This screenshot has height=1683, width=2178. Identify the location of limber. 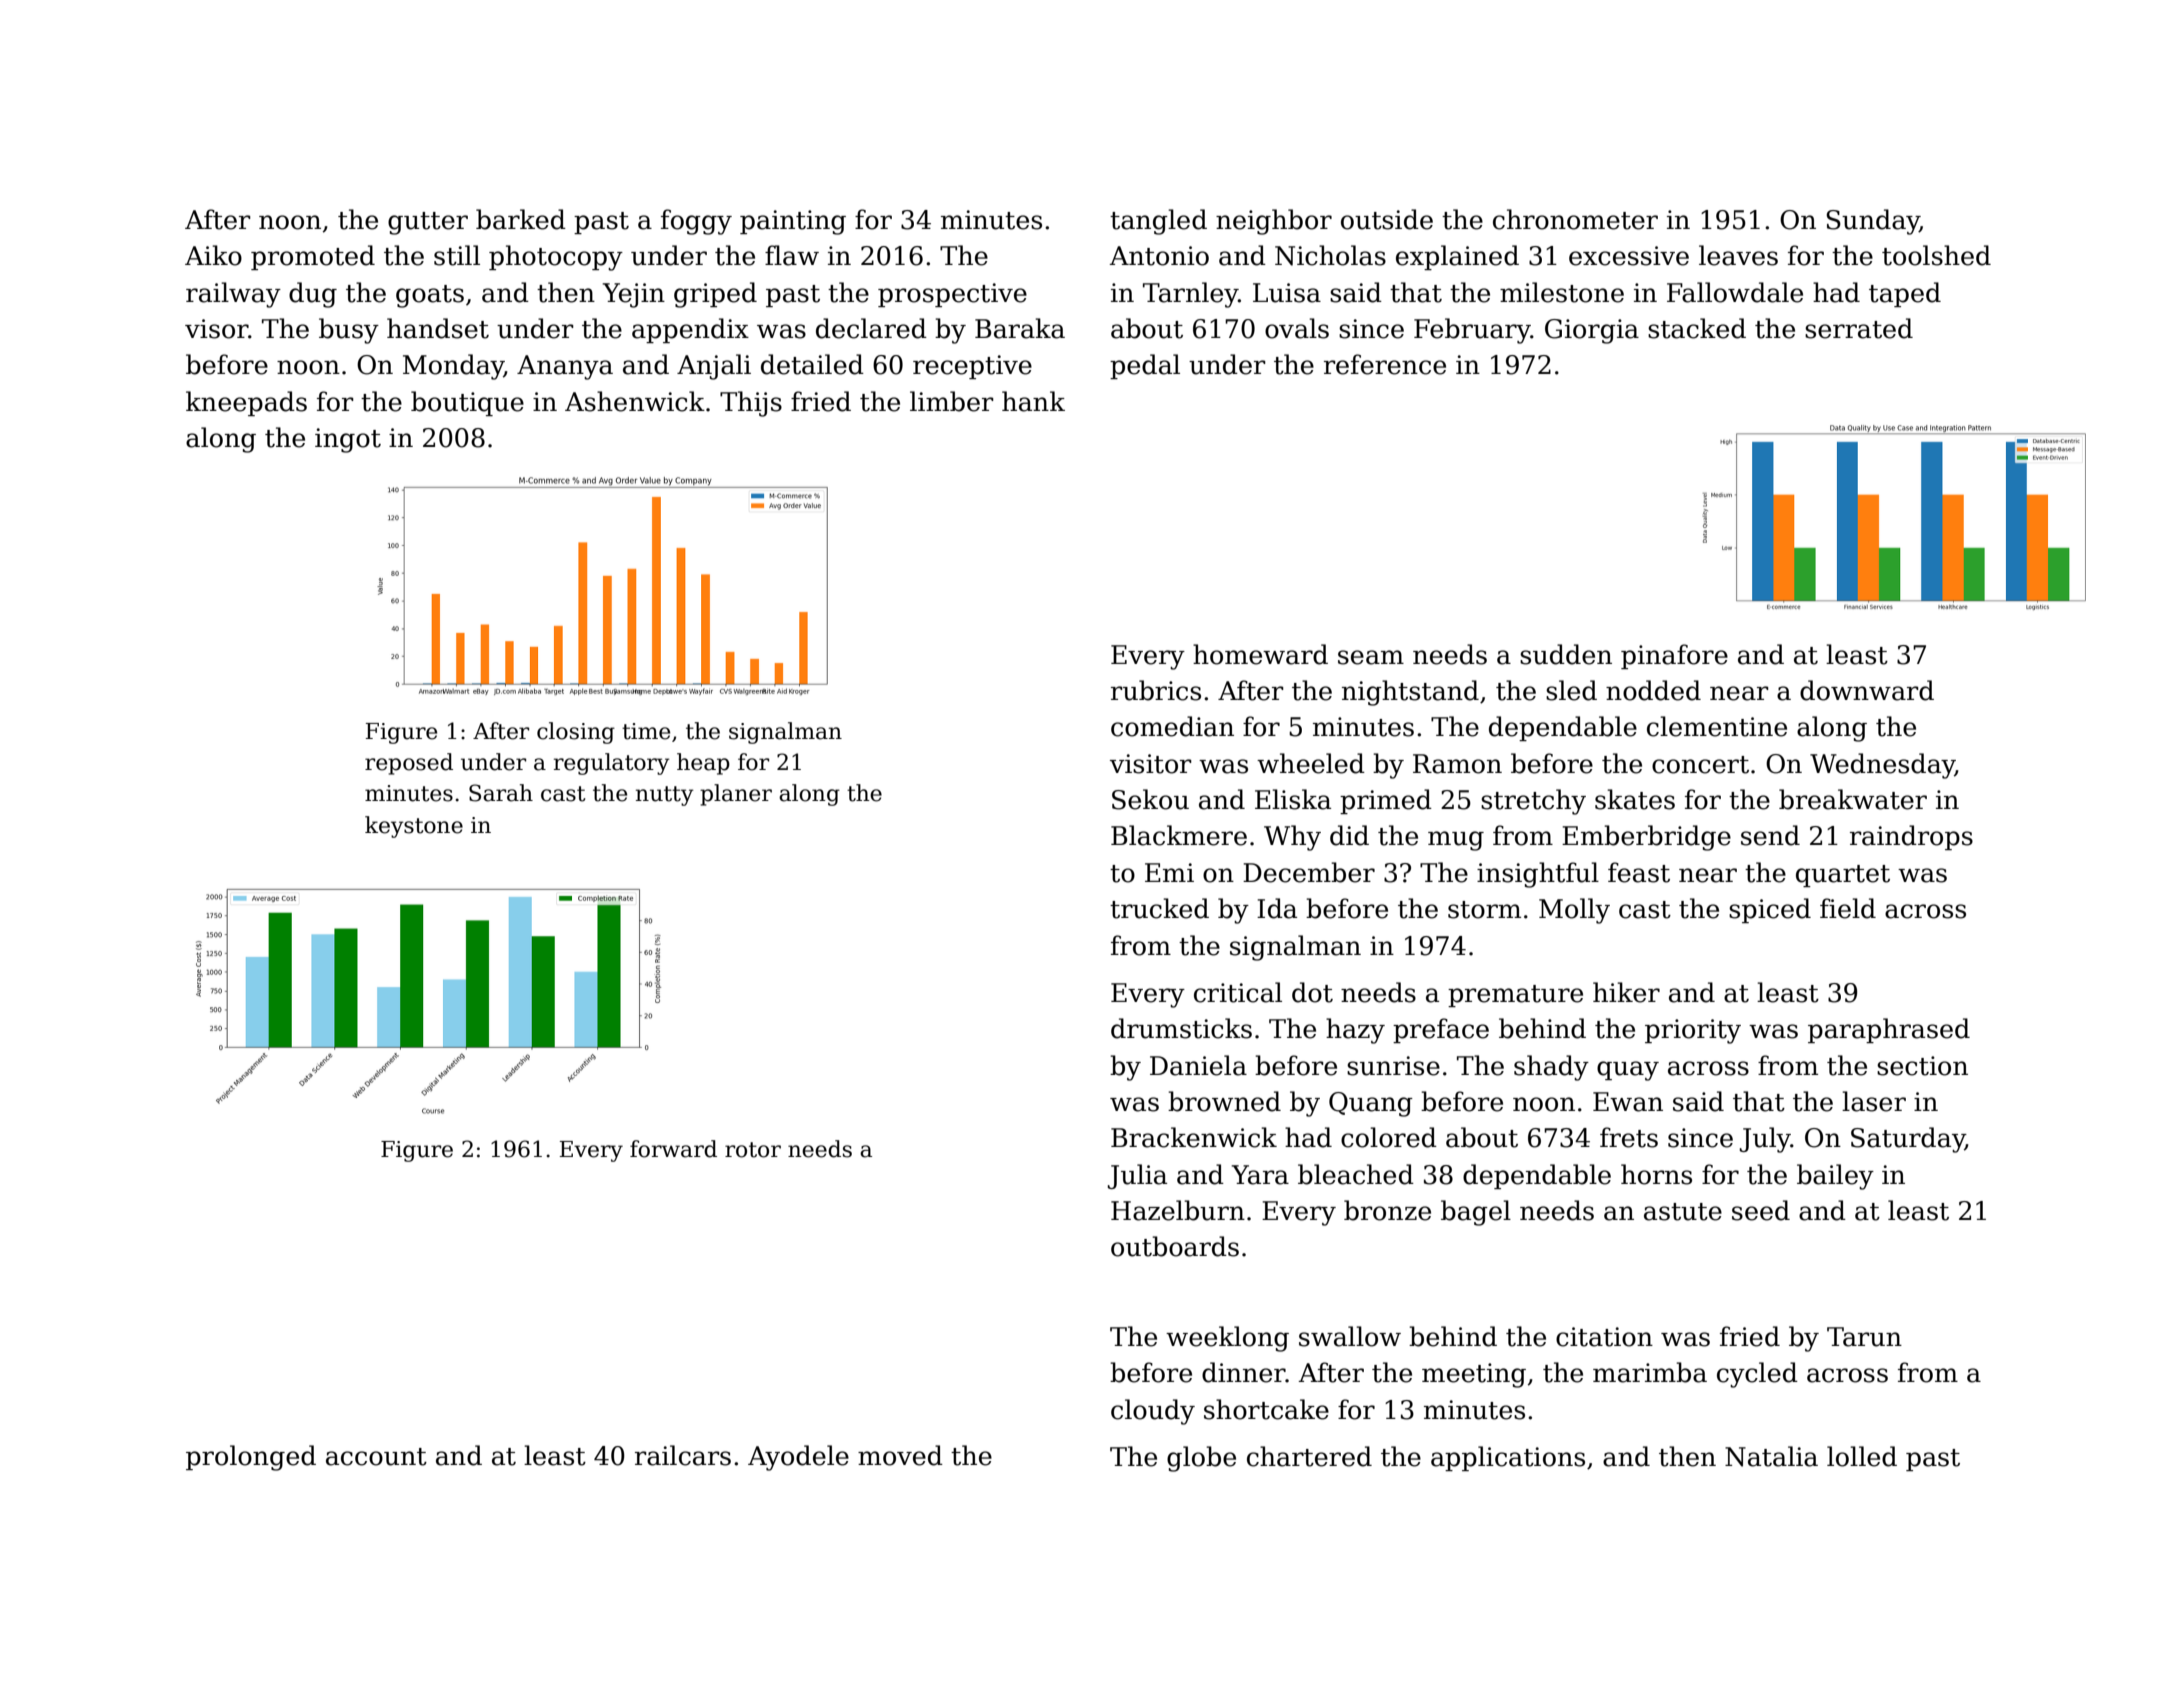
(952, 401).
